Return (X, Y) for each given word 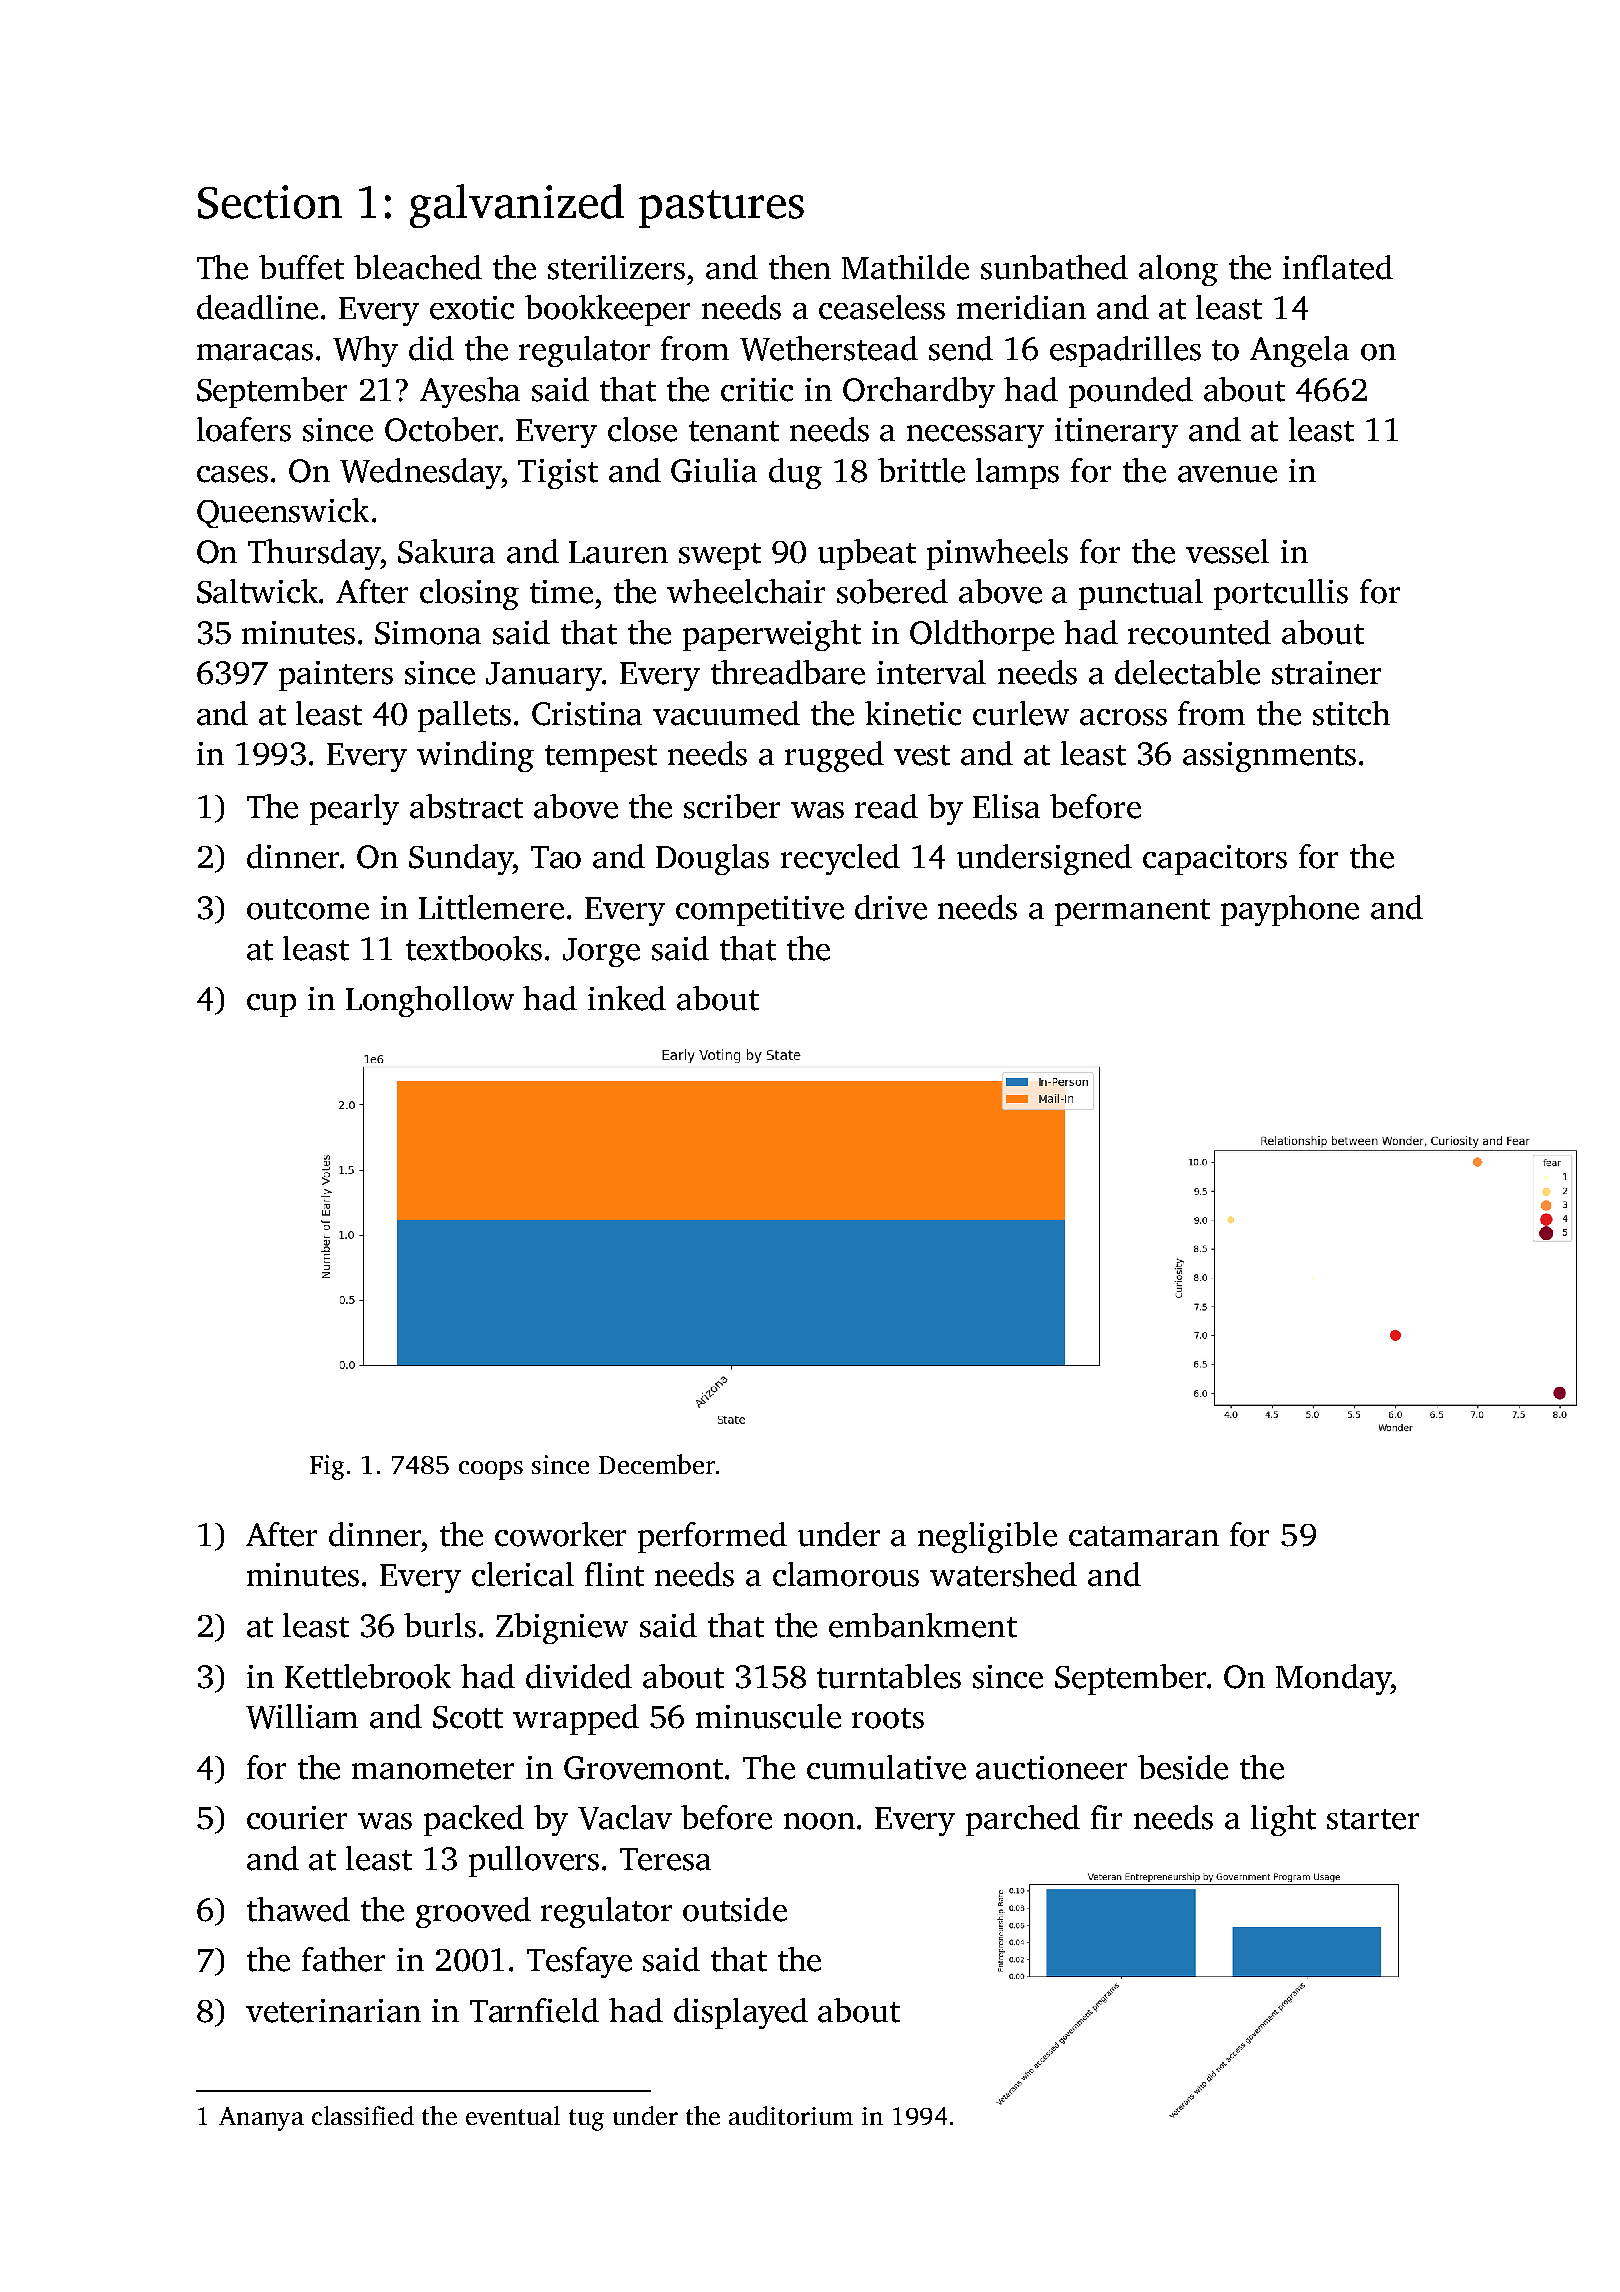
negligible (987, 1537)
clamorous (846, 1574)
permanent (1132, 912)
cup (271, 1005)
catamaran (1144, 1536)
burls (440, 1625)
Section (270, 202)
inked (627, 998)
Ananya (261, 2119)
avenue (1227, 474)
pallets (464, 716)
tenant (734, 431)
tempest (601, 758)
